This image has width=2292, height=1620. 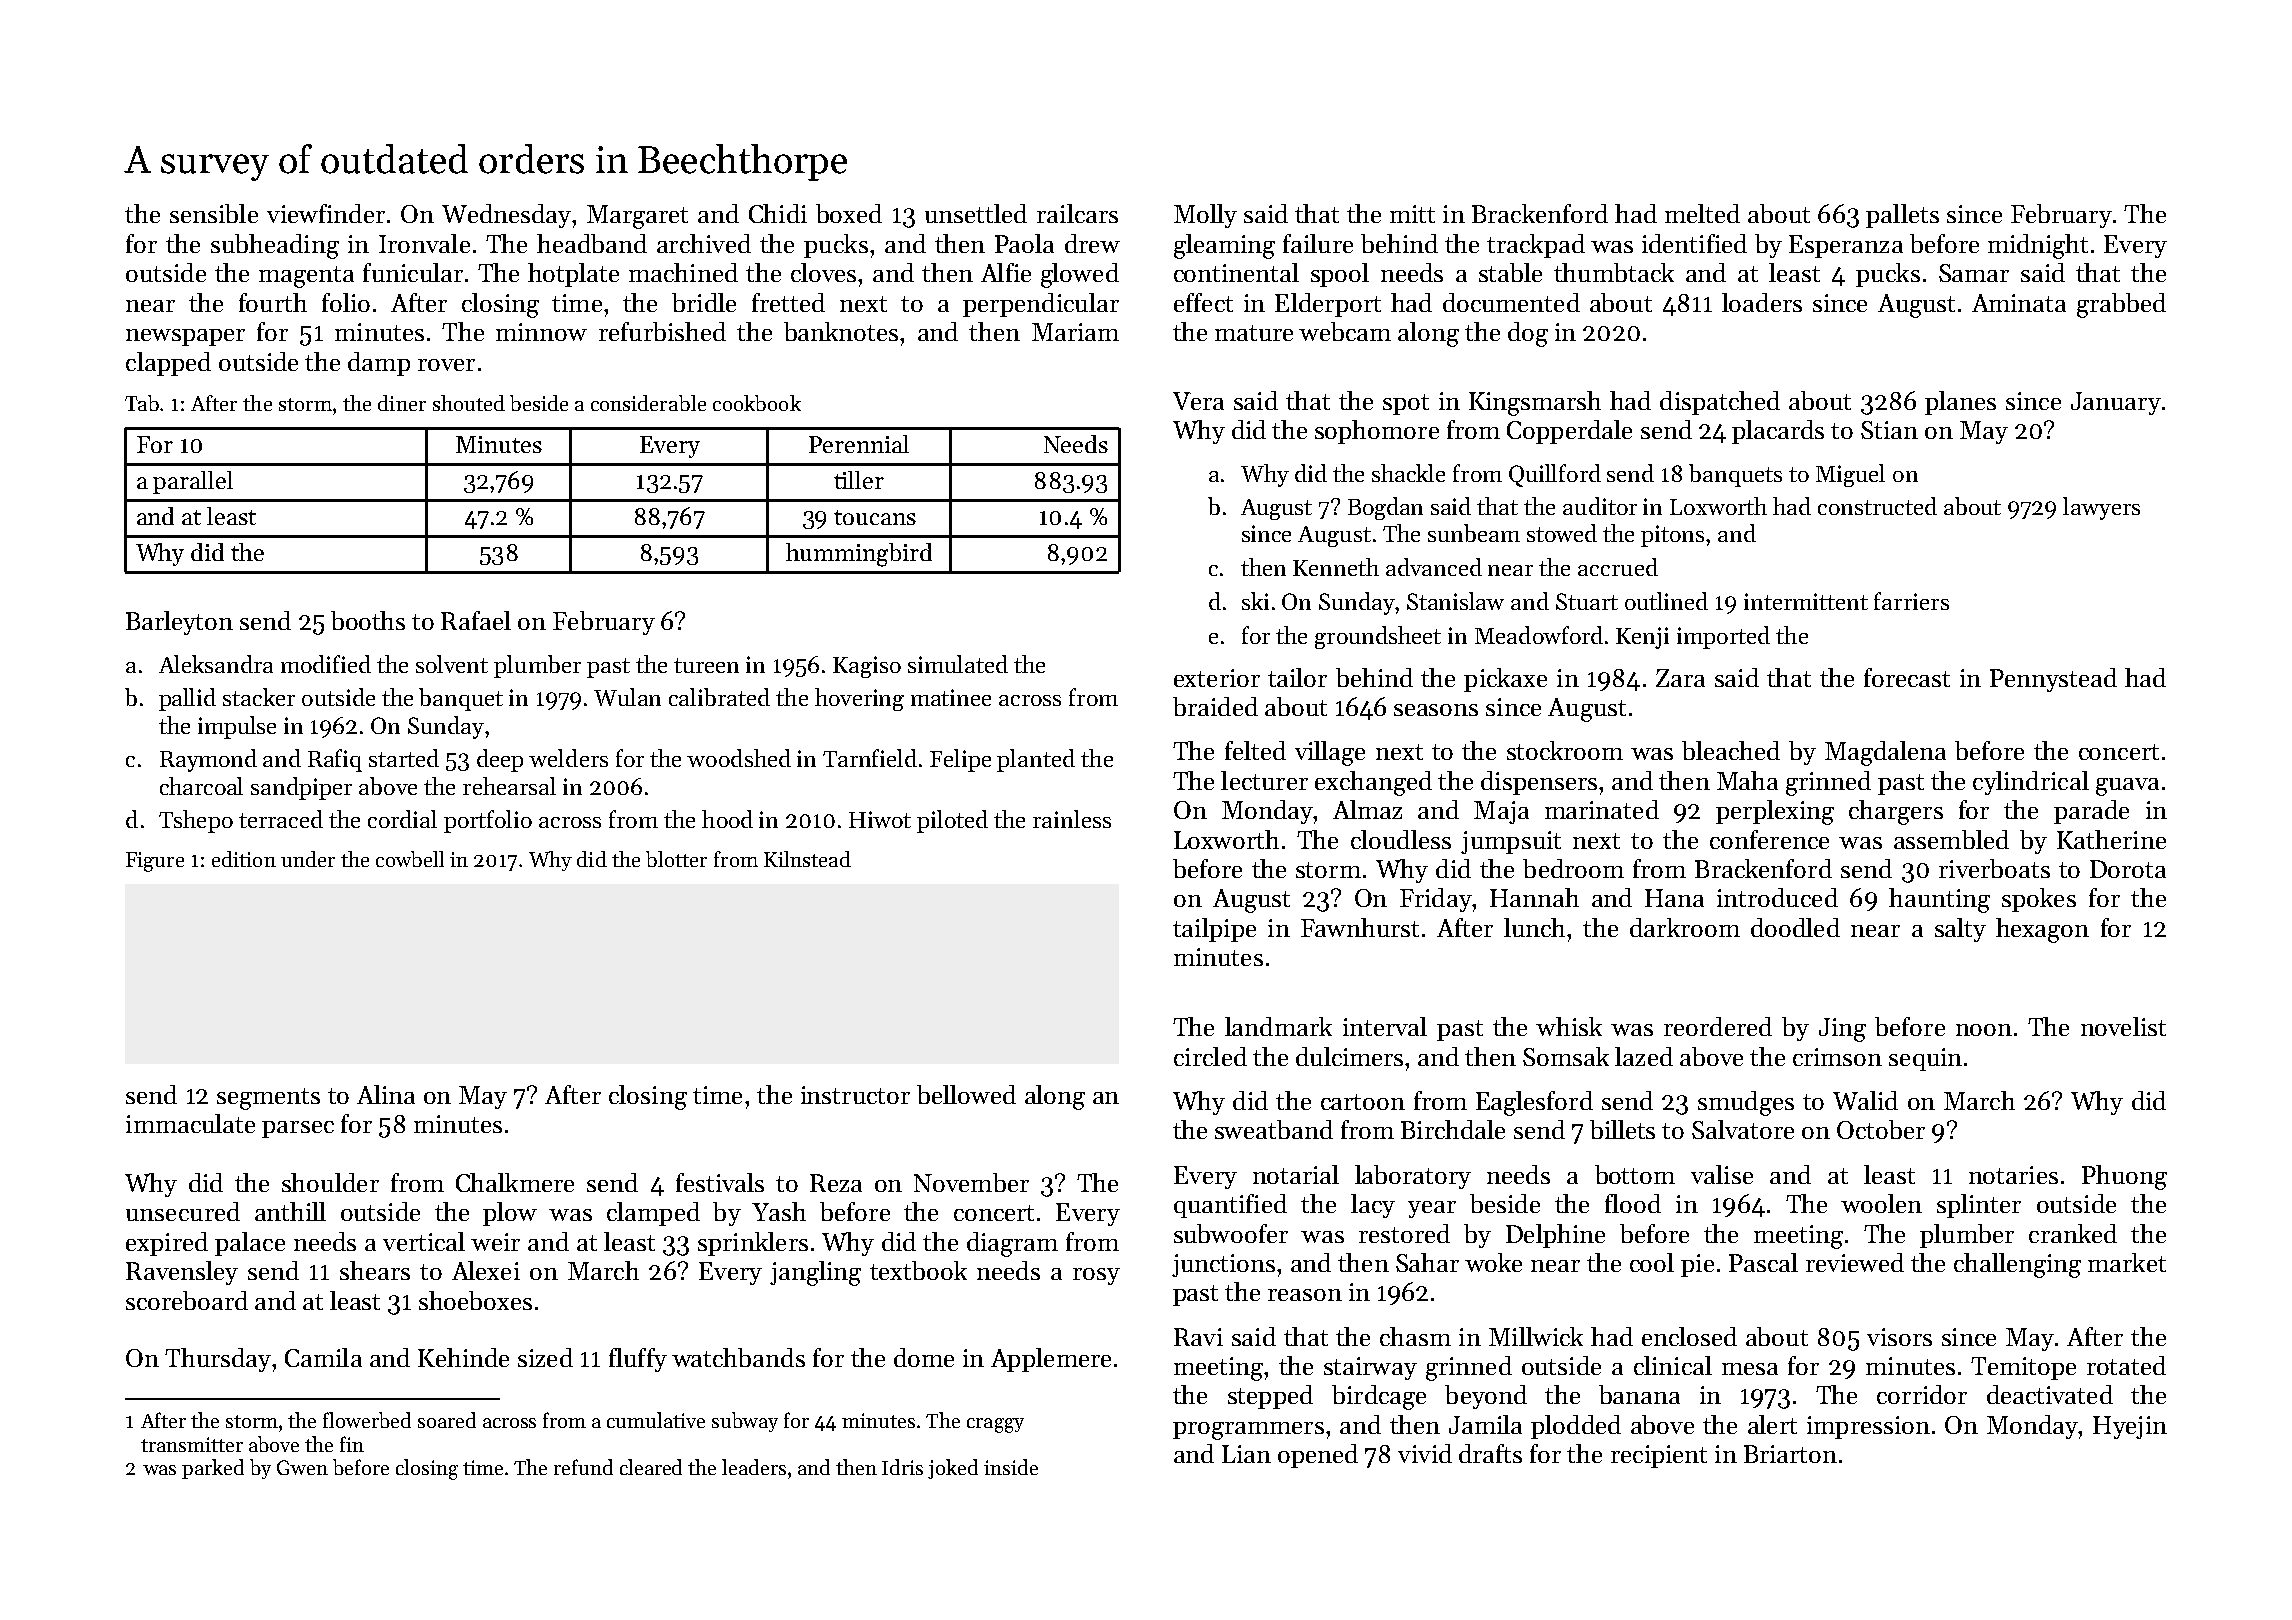 I want to click on Rafael, so click(x=476, y=620).
